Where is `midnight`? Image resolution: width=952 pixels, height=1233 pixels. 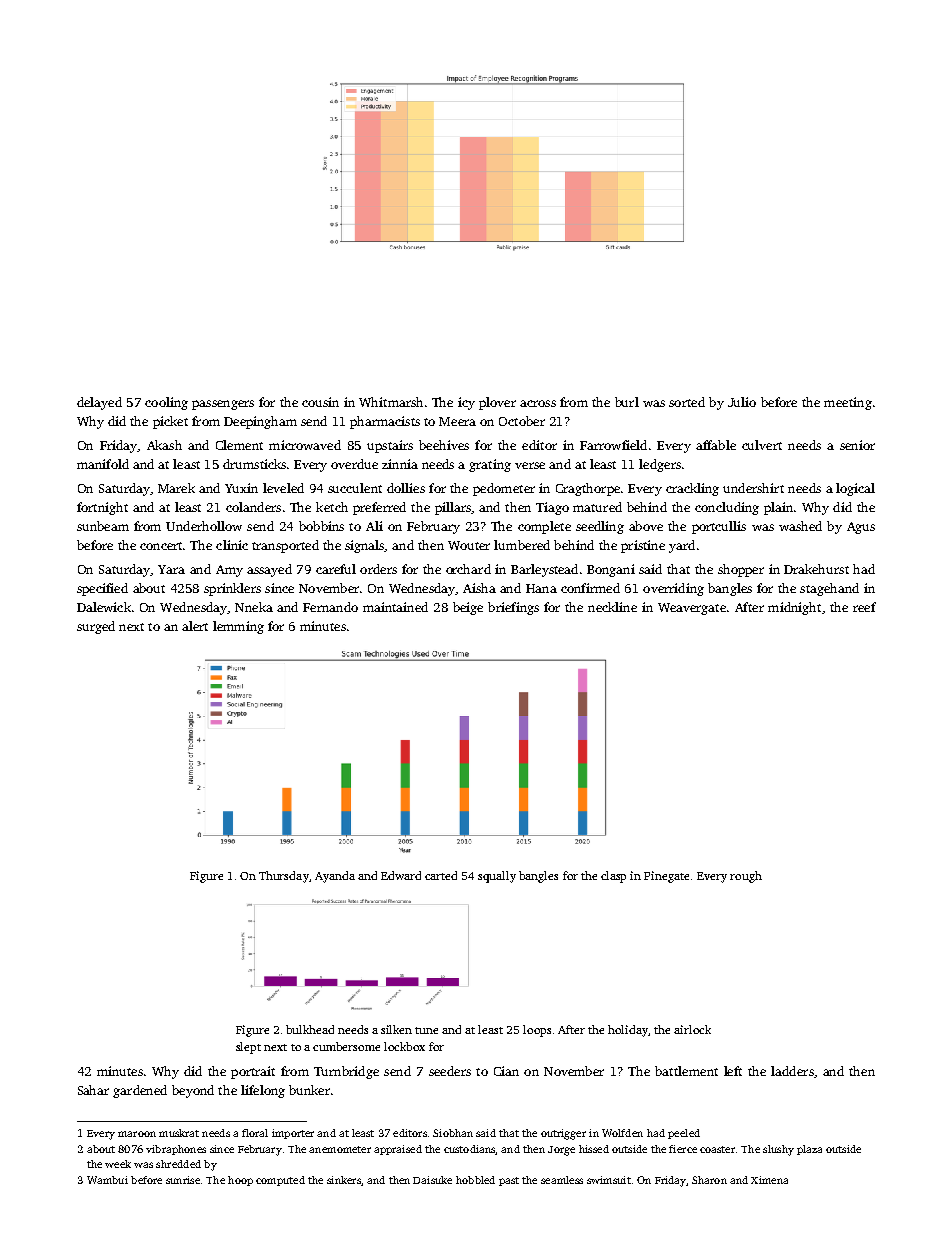 midnight is located at coordinates (794, 608).
